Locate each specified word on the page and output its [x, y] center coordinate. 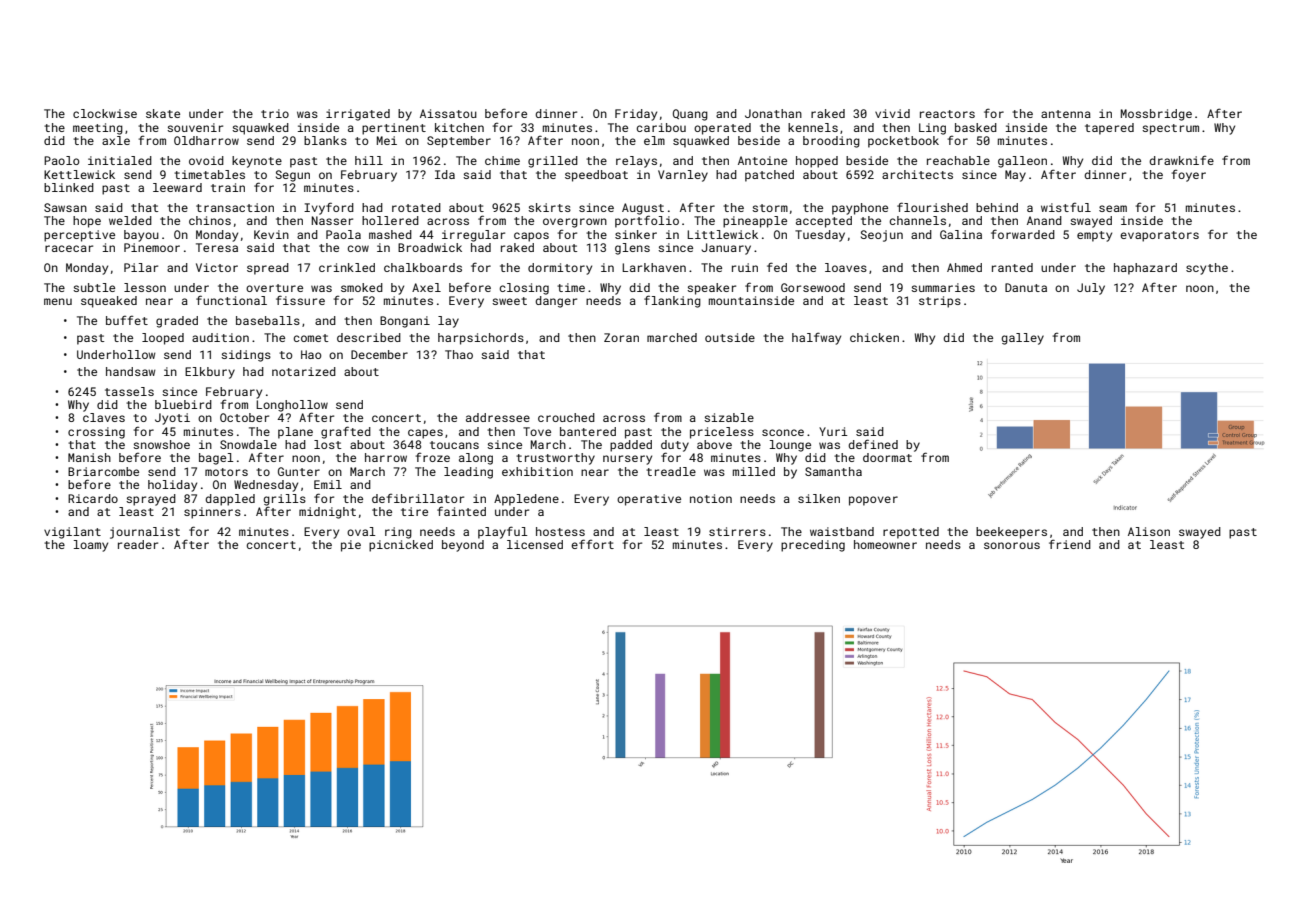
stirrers [737, 531]
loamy [91, 546]
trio [275, 113]
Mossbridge [1156, 115]
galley [1022, 339]
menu [58, 301]
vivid [892, 113]
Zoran [621, 337]
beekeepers [1011, 533]
